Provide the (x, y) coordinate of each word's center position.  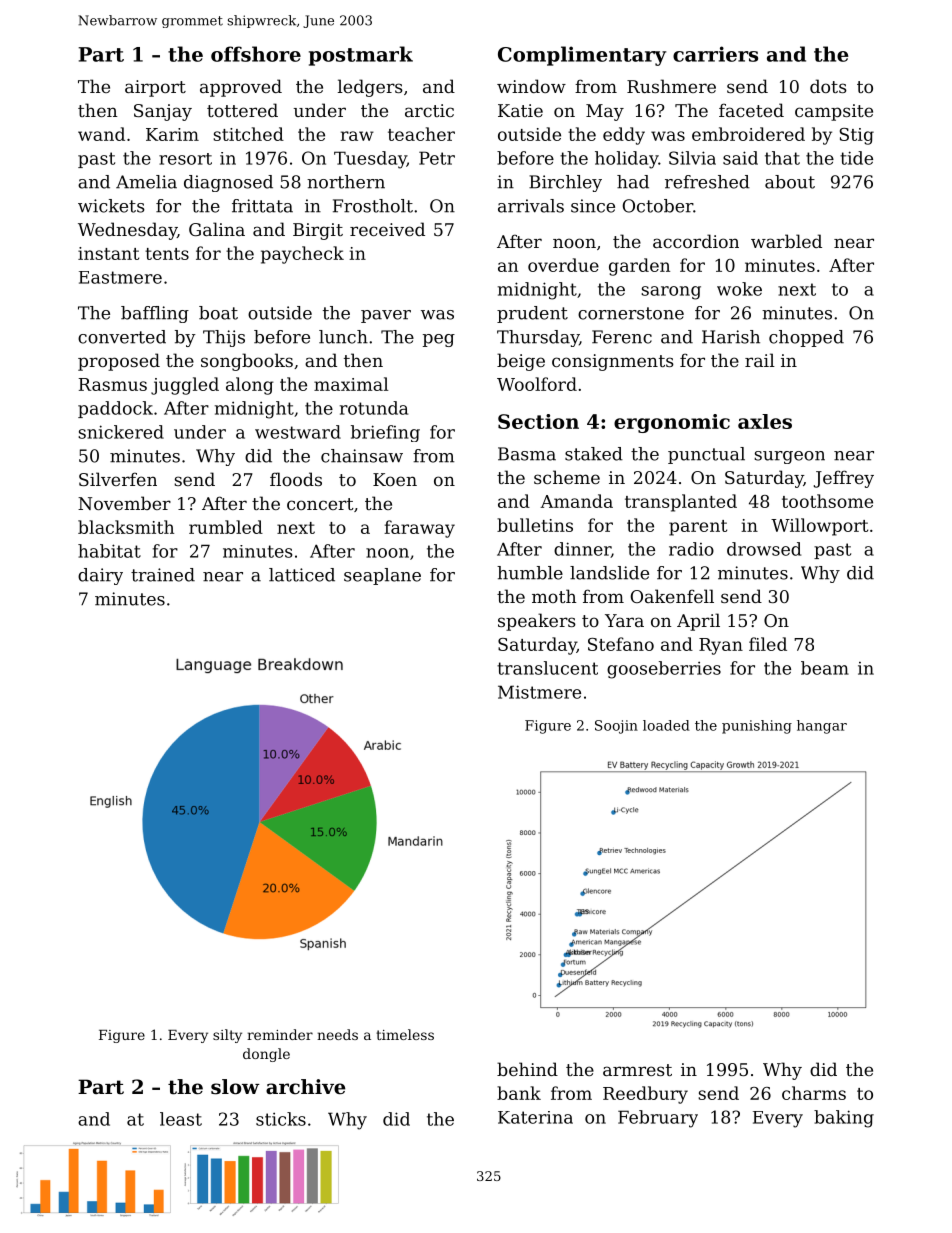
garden (639, 267)
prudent (532, 314)
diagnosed (228, 183)
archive (305, 1086)
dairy (100, 576)
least (181, 1119)
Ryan (721, 646)
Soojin (616, 727)
